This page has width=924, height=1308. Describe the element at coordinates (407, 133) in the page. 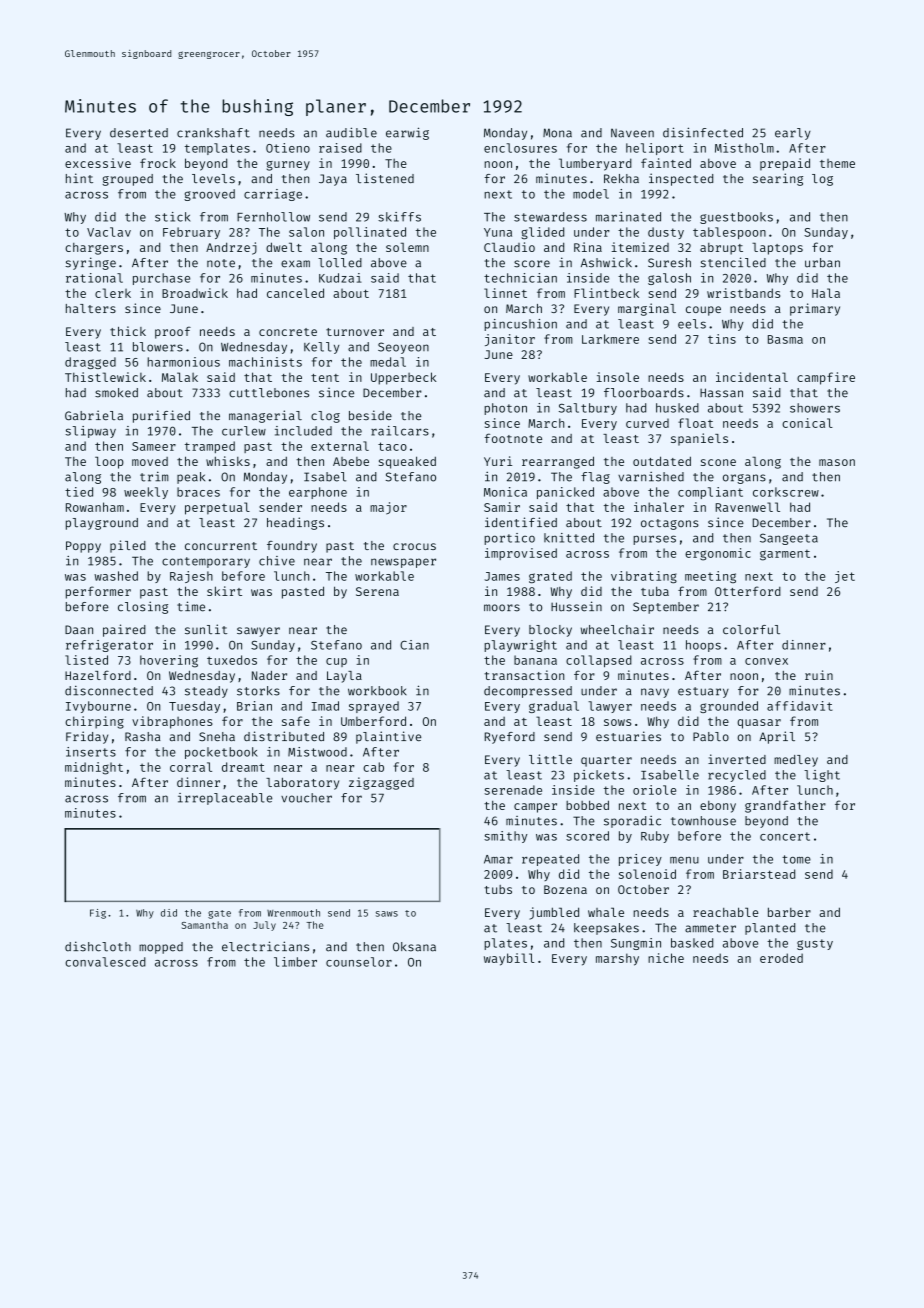

I see `earwig` at that location.
